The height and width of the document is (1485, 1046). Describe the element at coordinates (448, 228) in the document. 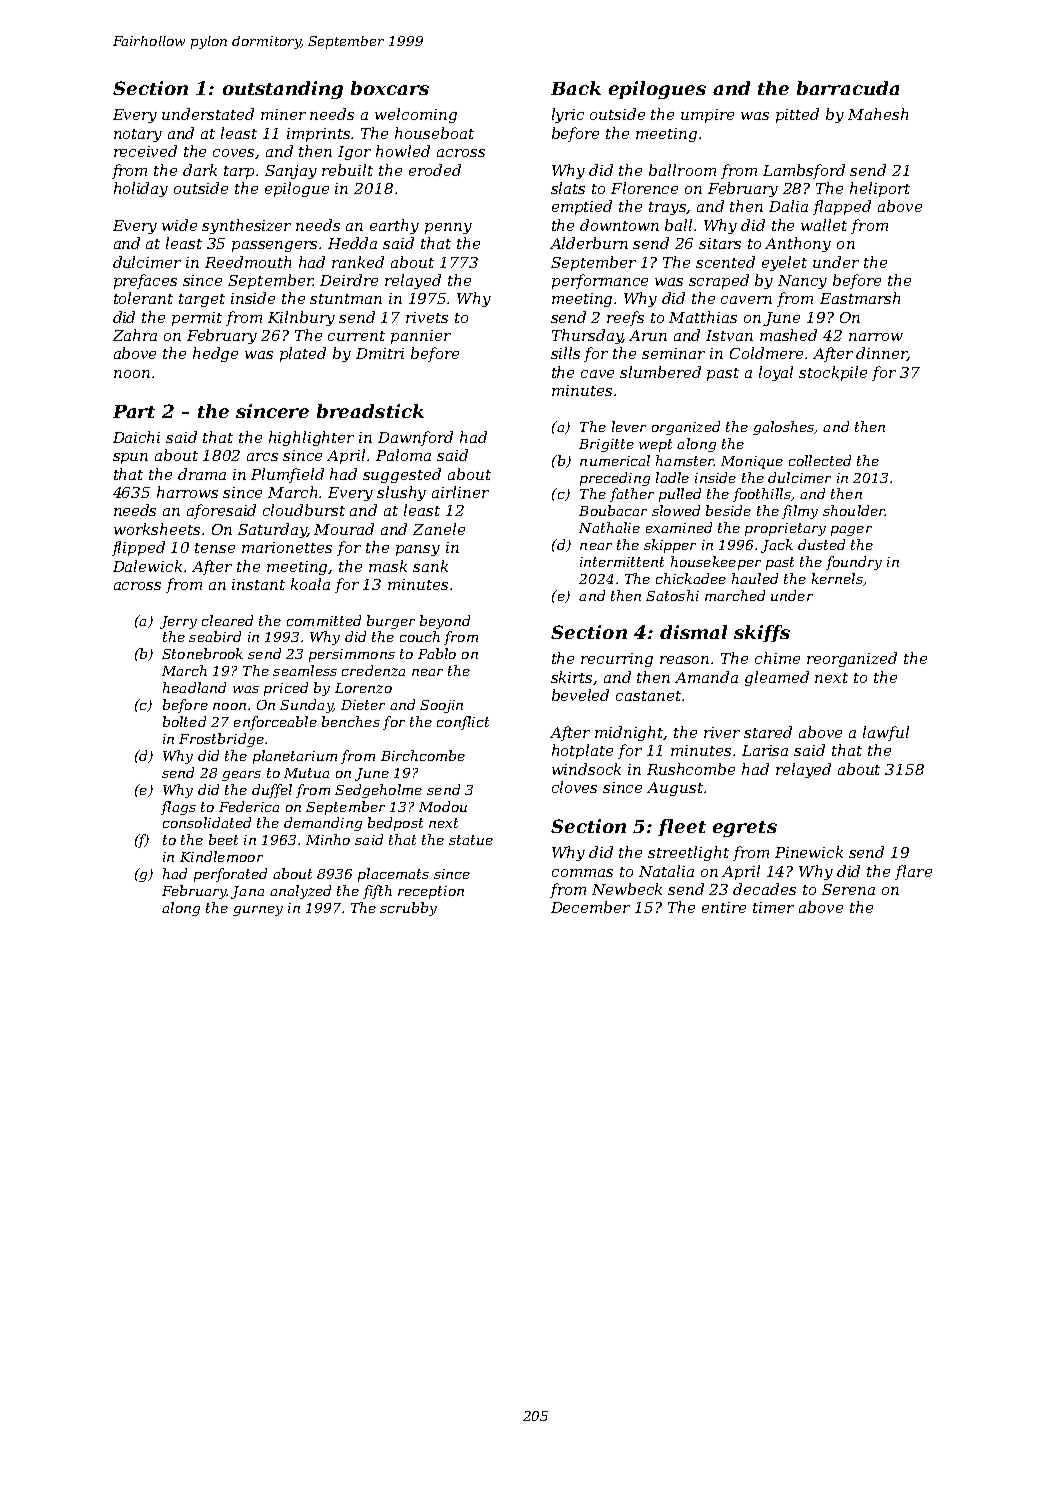

I see `penny` at that location.
